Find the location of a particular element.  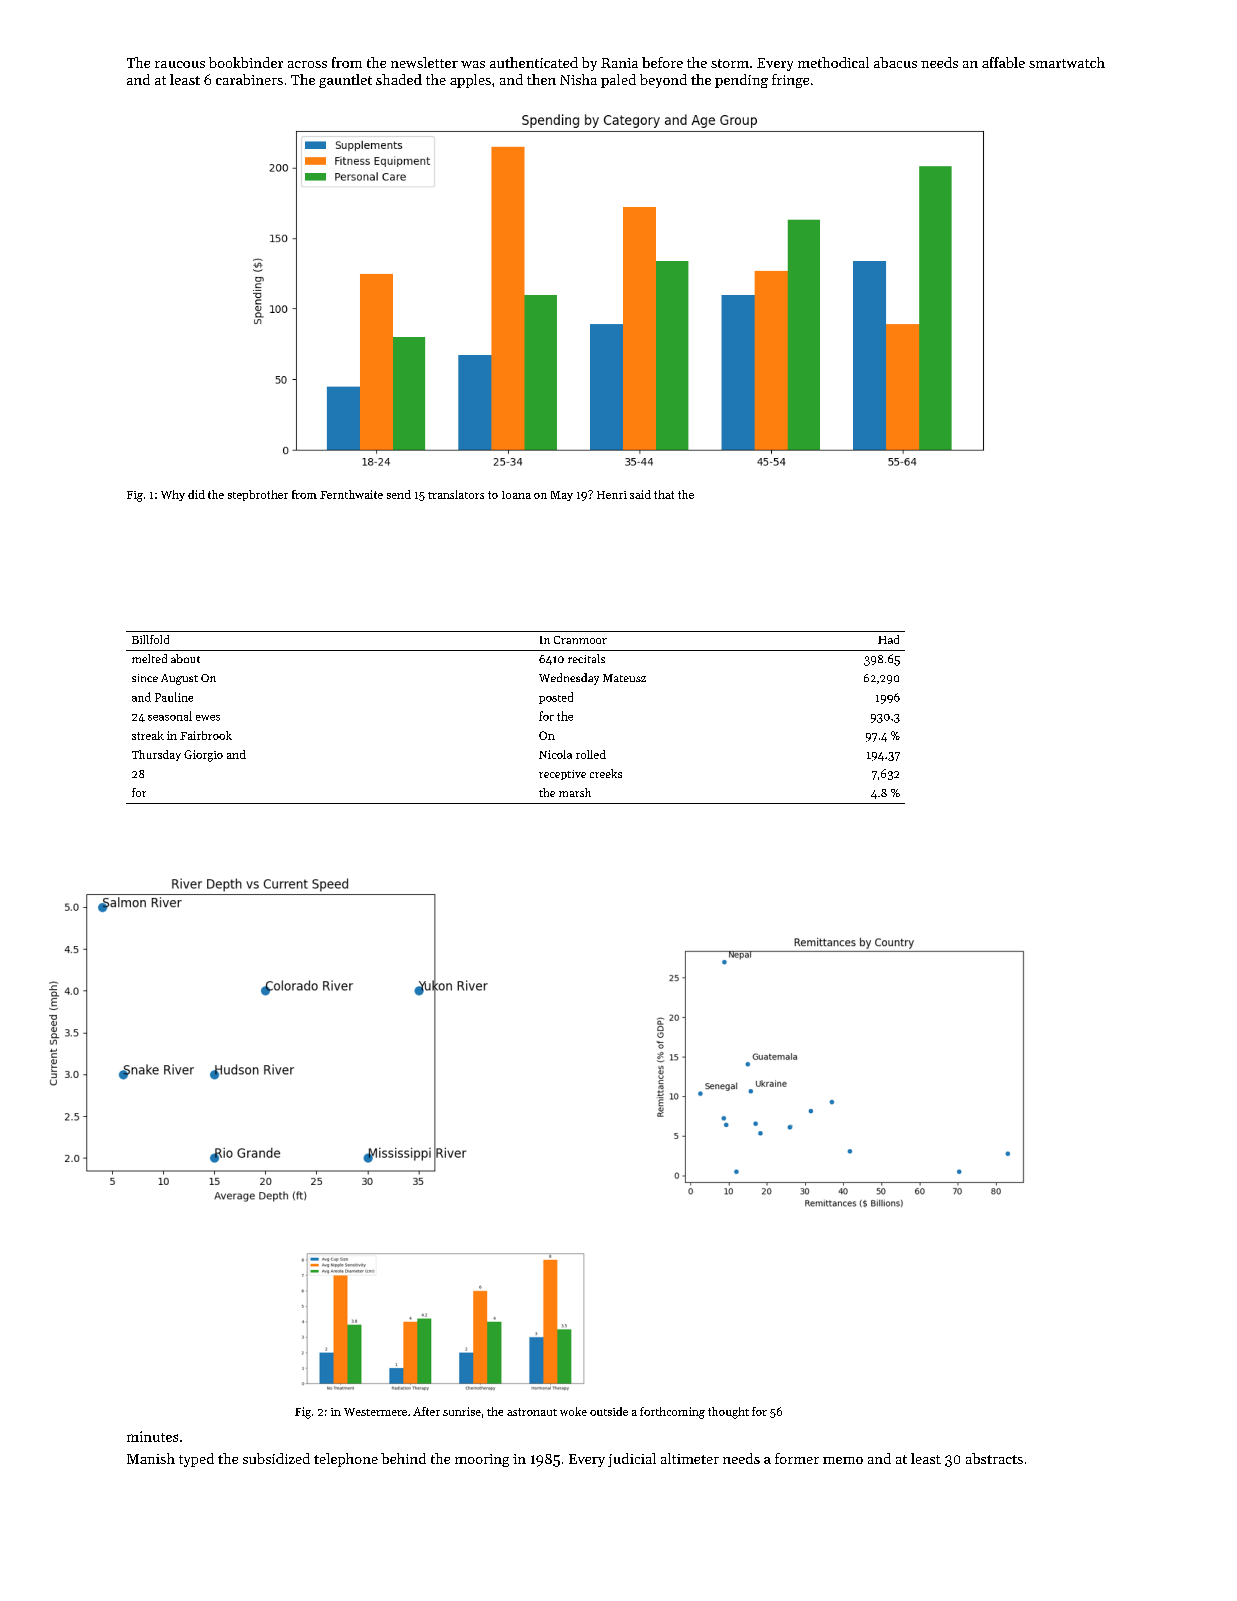

astronaut is located at coordinates (532, 1412).
